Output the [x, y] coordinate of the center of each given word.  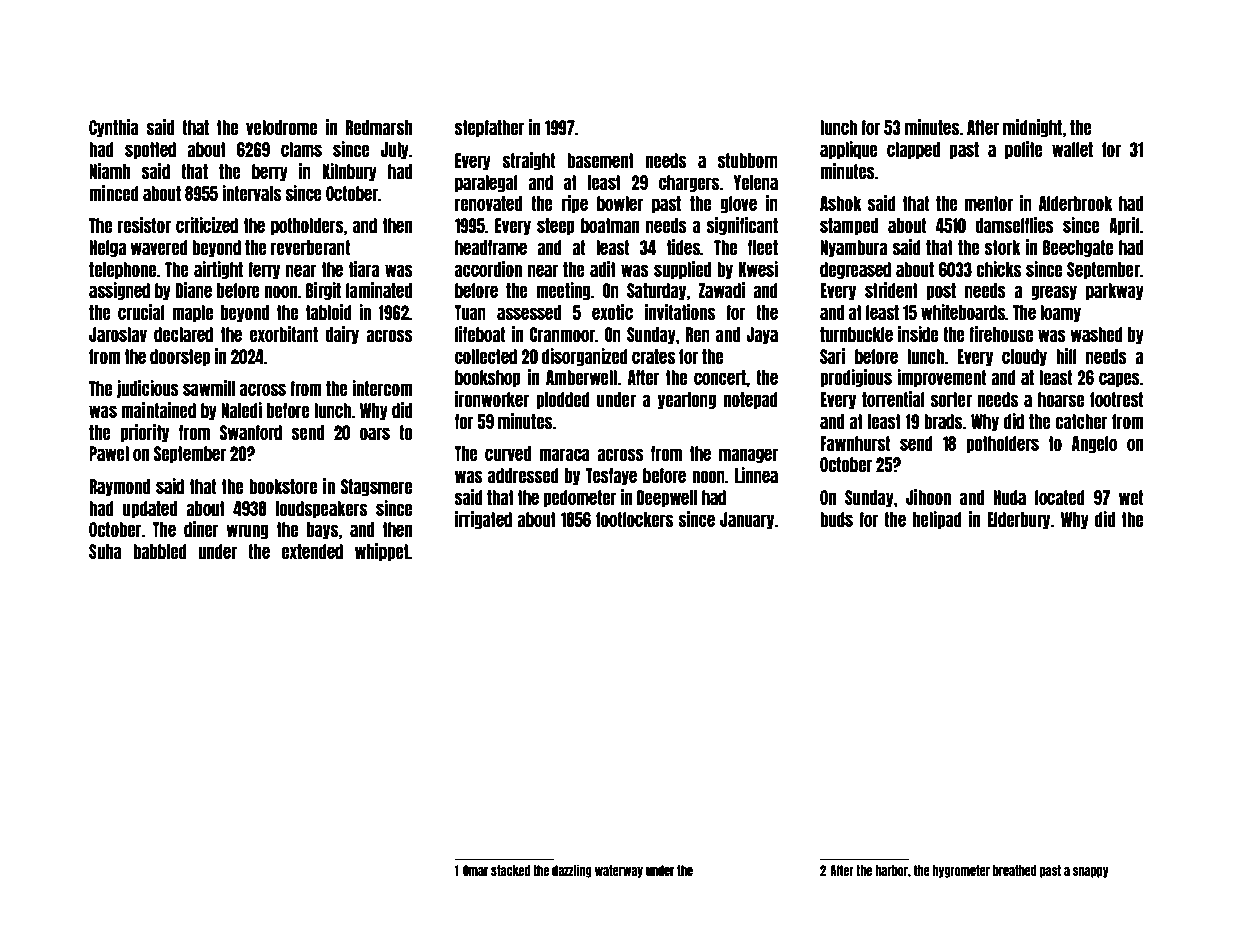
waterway [619, 871]
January [747, 520]
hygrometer [961, 871]
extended [312, 551]
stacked [510, 870]
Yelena [756, 182]
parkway [1115, 291]
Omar [475, 870]
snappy [1091, 872]
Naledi [241, 410]
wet [1131, 497]
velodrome [281, 127]
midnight [1032, 128]
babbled [160, 551]
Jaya [762, 335]
